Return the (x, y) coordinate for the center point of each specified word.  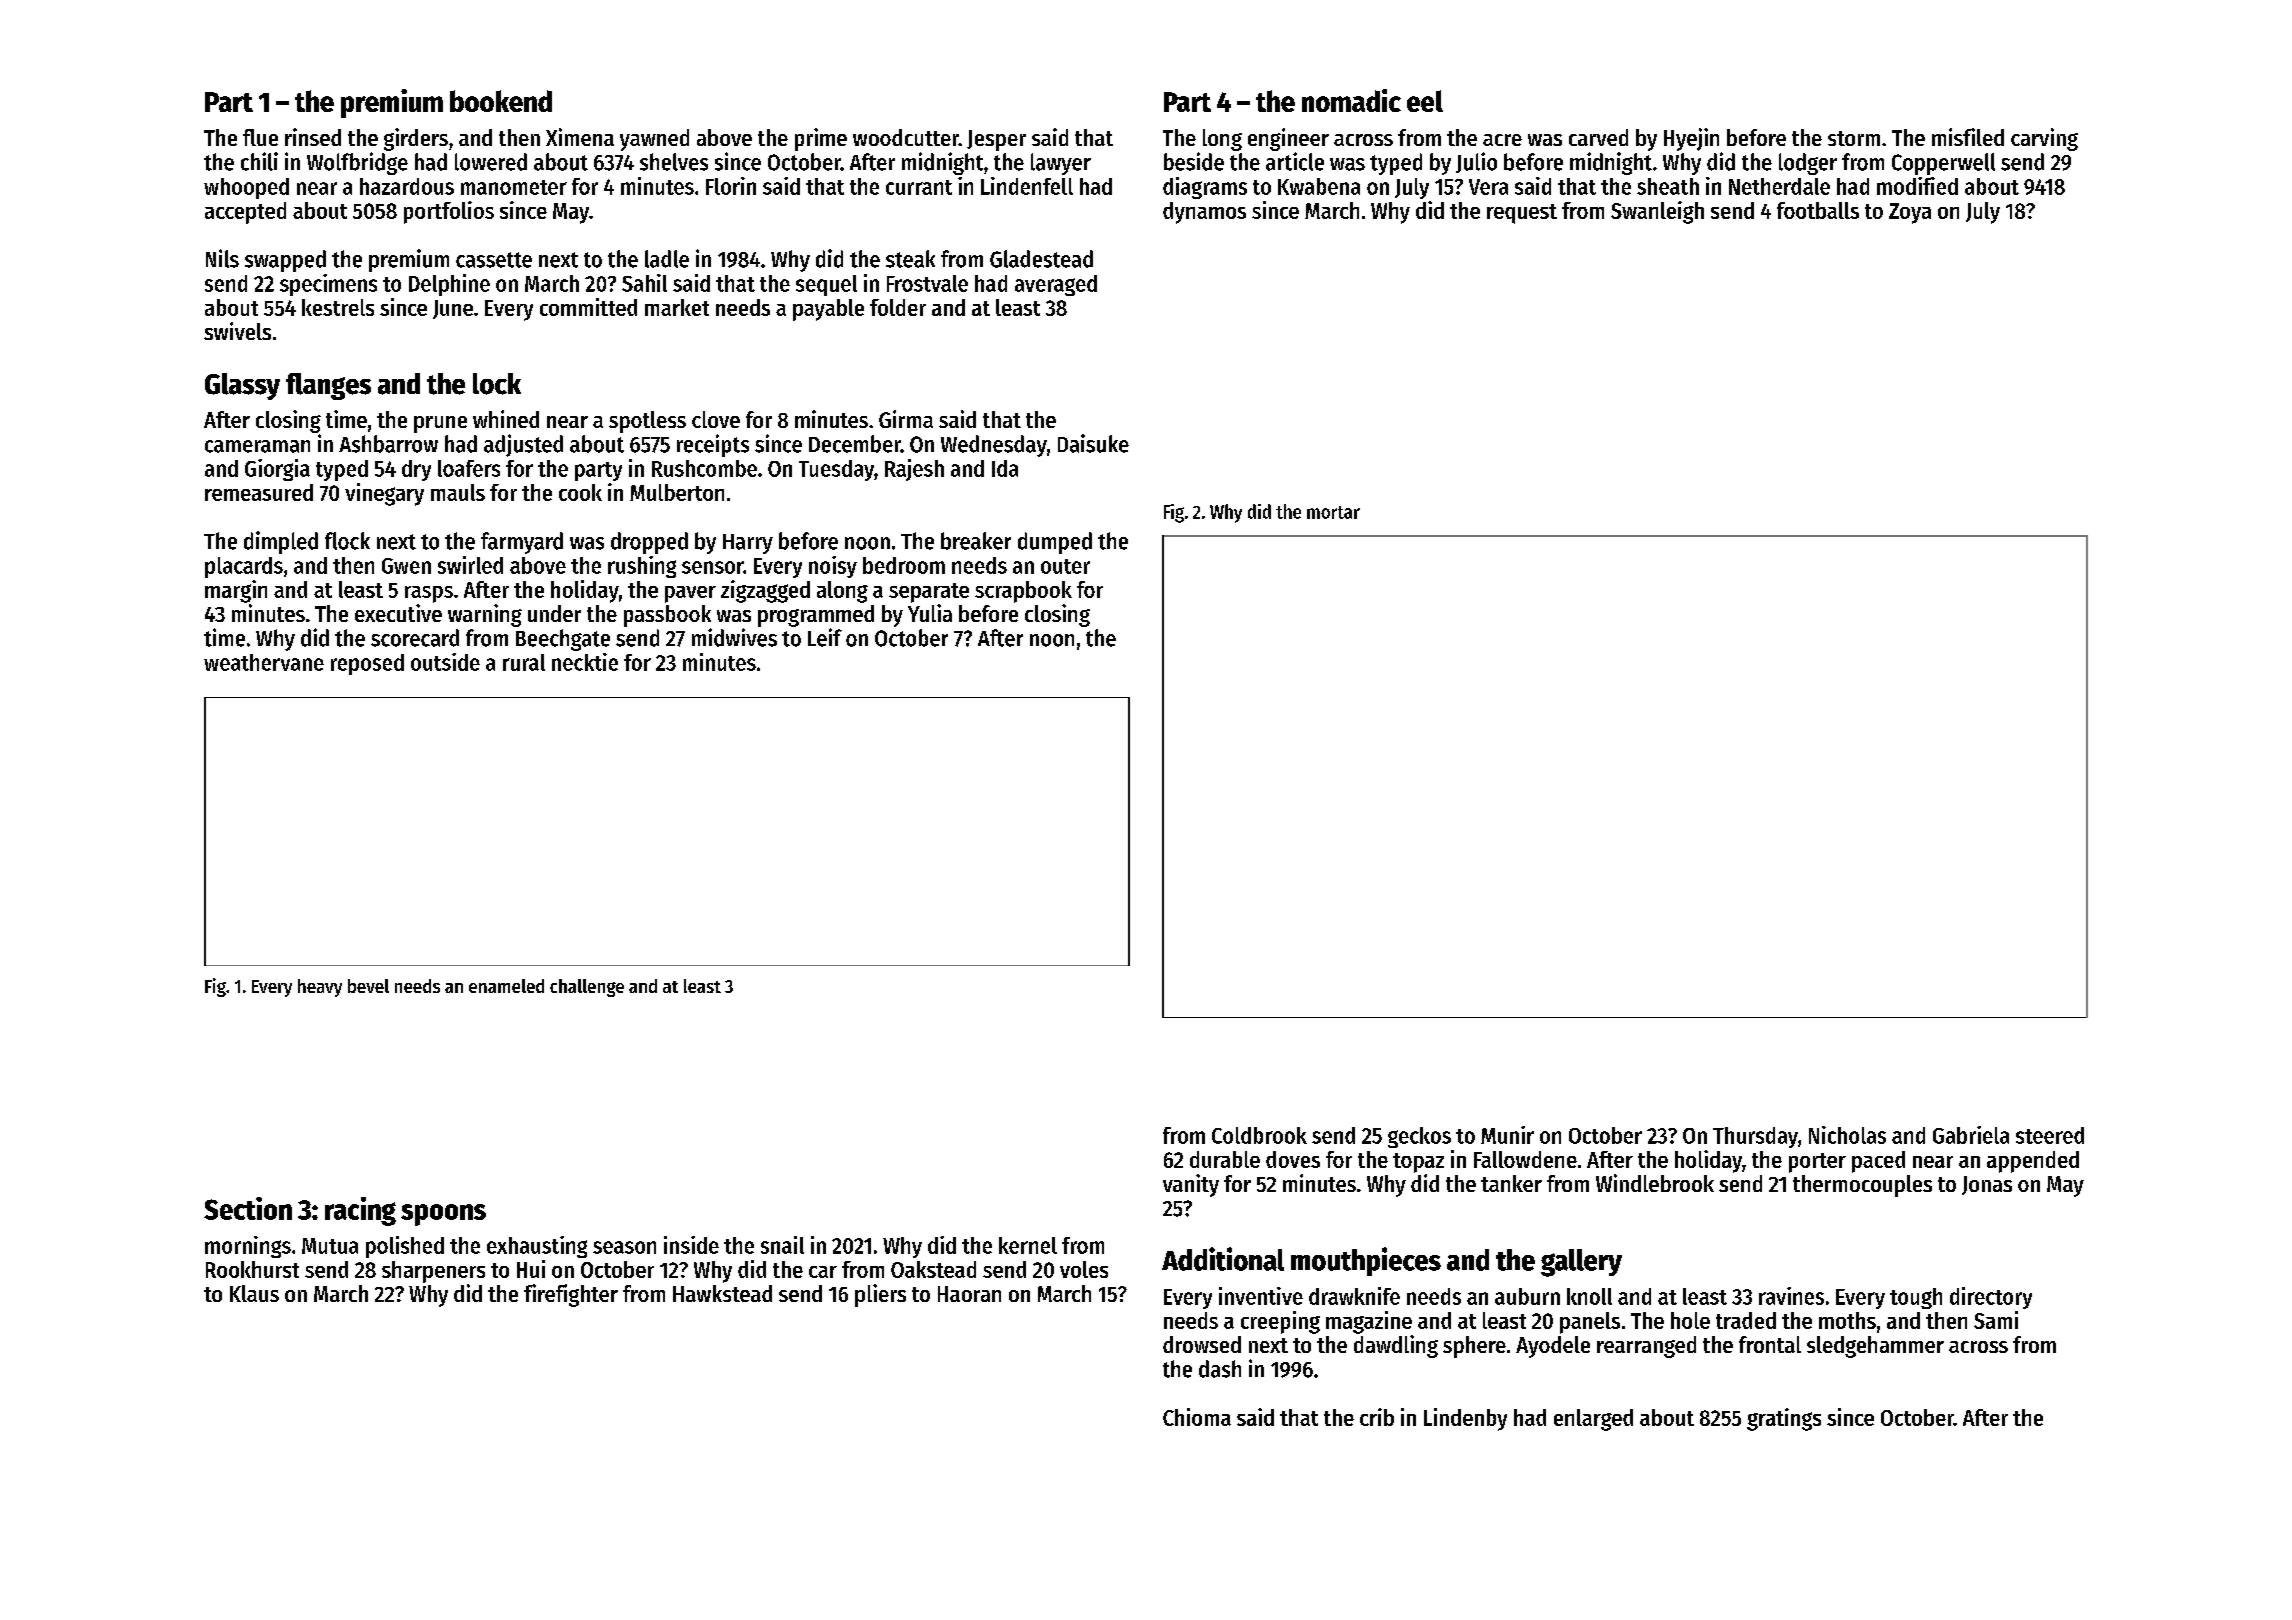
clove (716, 419)
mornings (248, 1247)
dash (1220, 1369)
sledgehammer (1875, 1347)
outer (1065, 566)
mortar (1333, 512)
